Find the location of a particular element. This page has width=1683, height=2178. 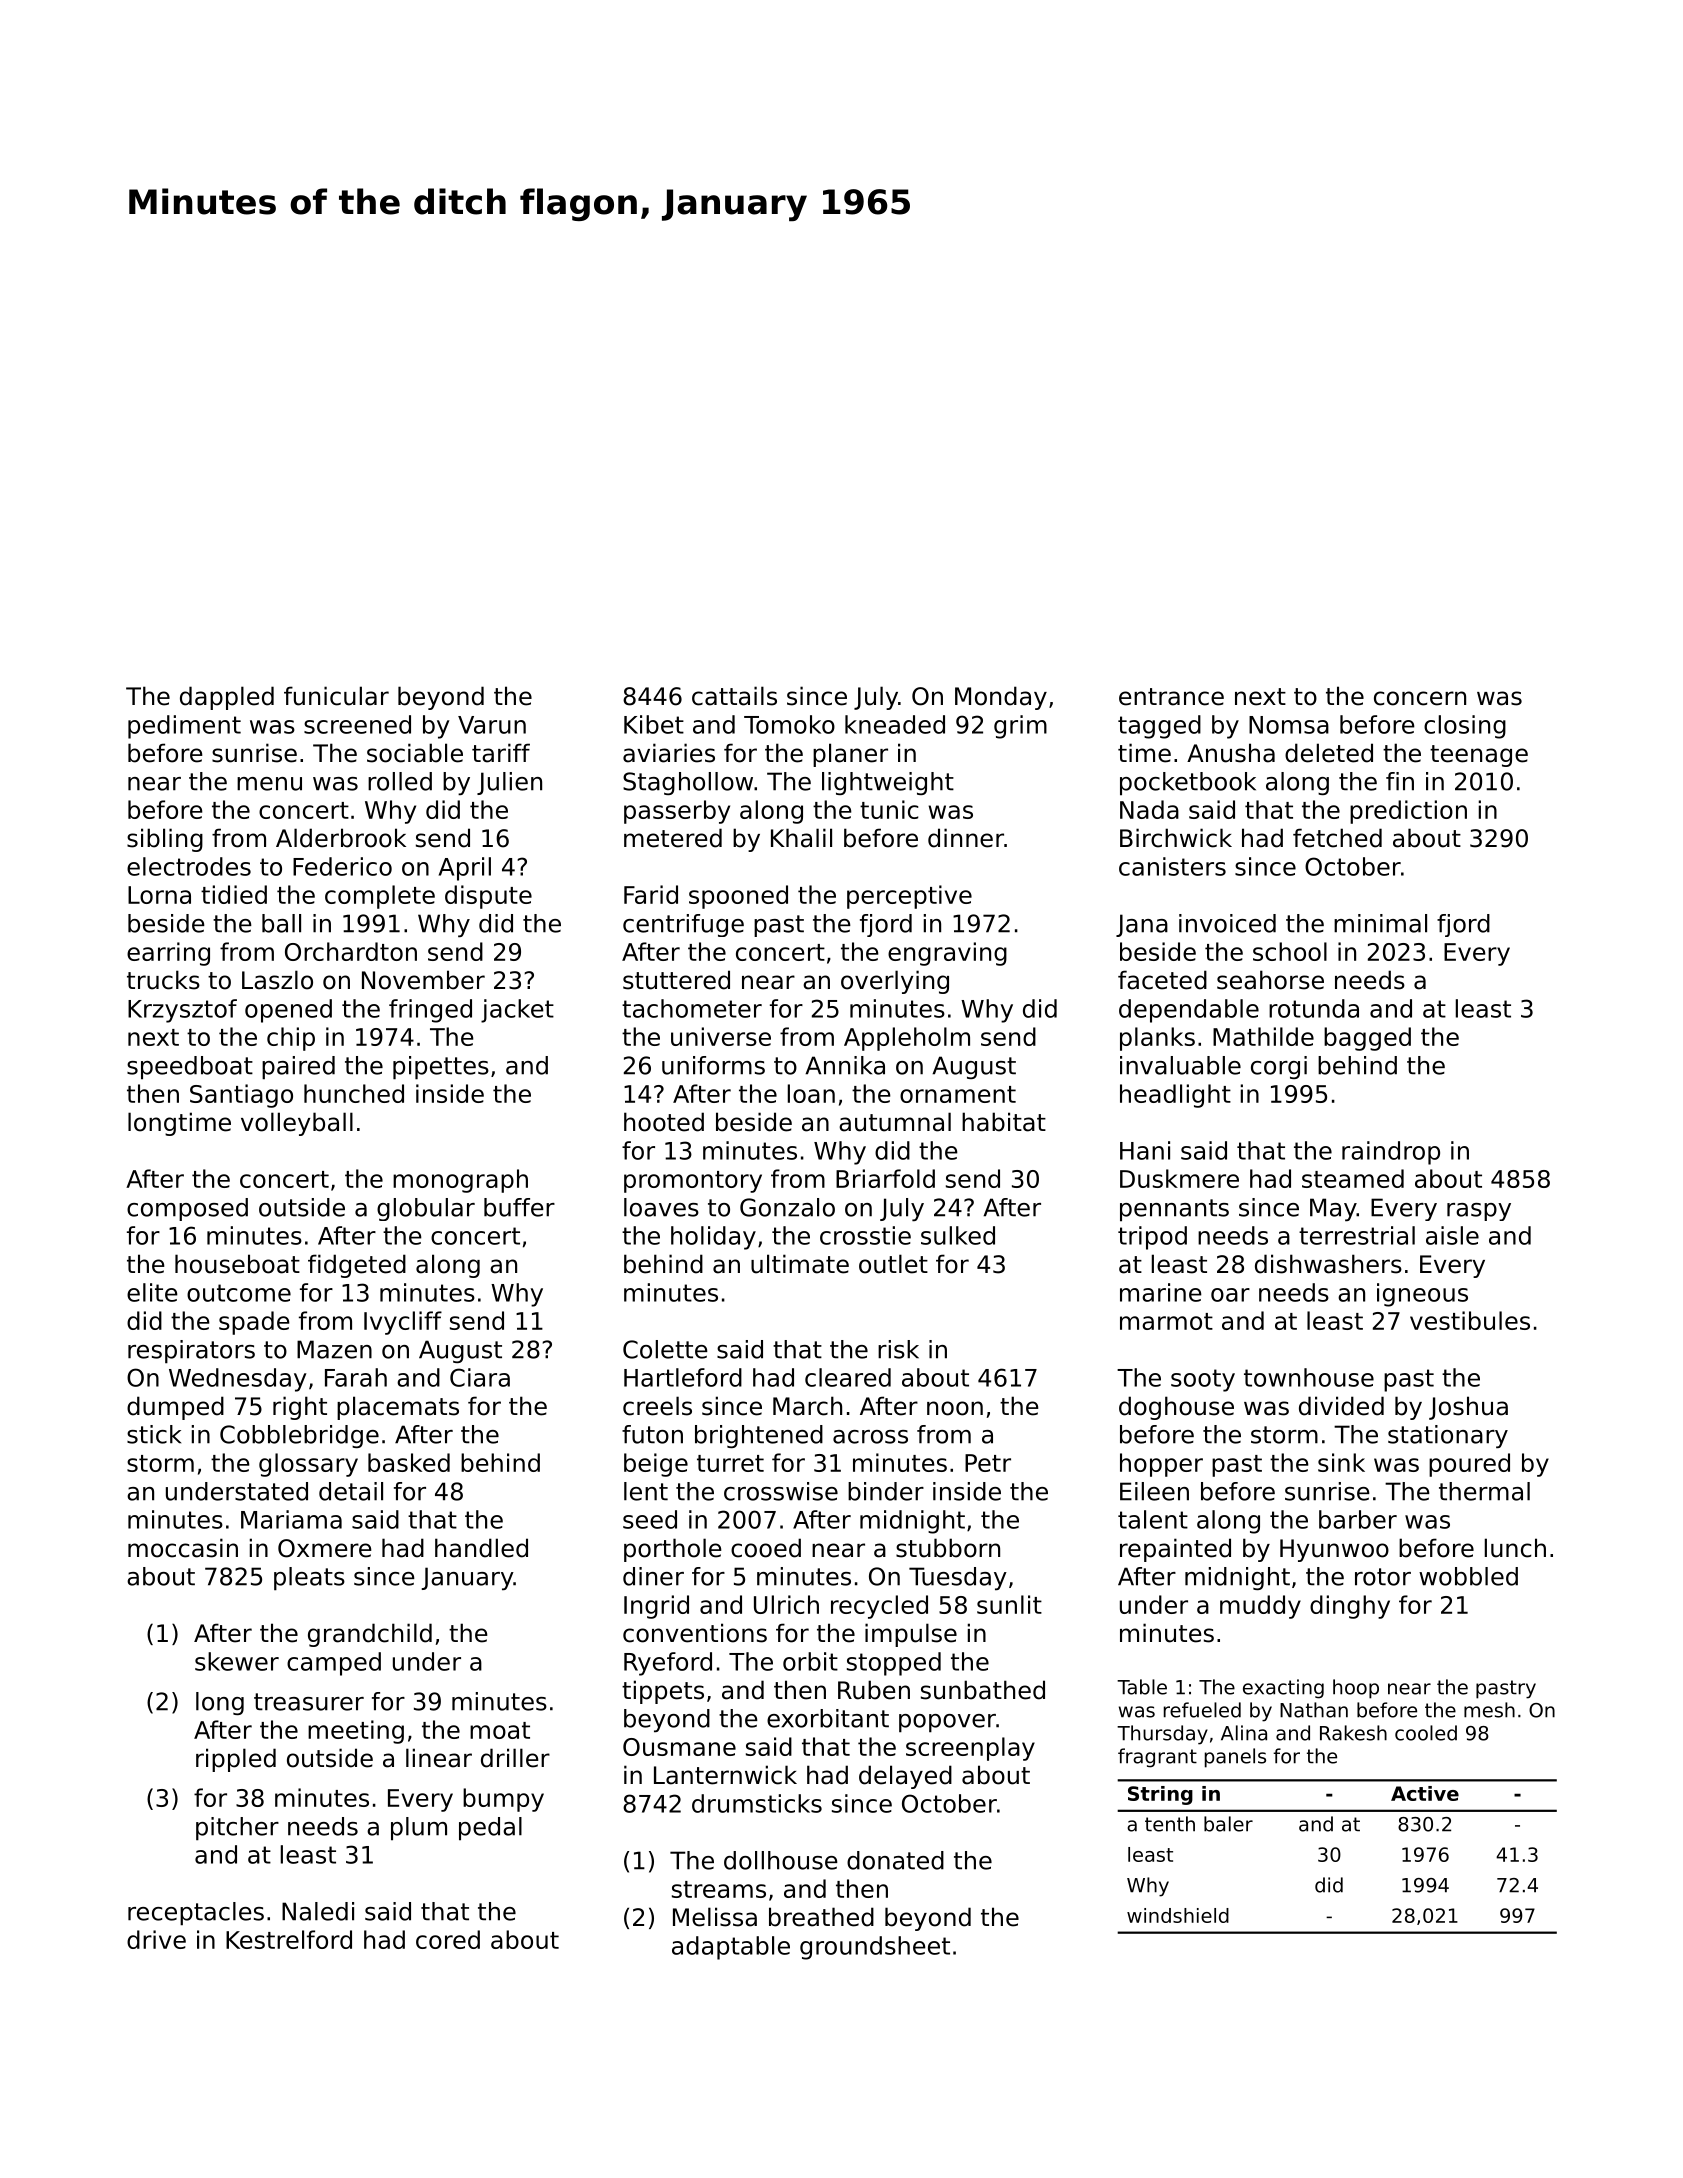

screenplay is located at coordinates (970, 1749).
